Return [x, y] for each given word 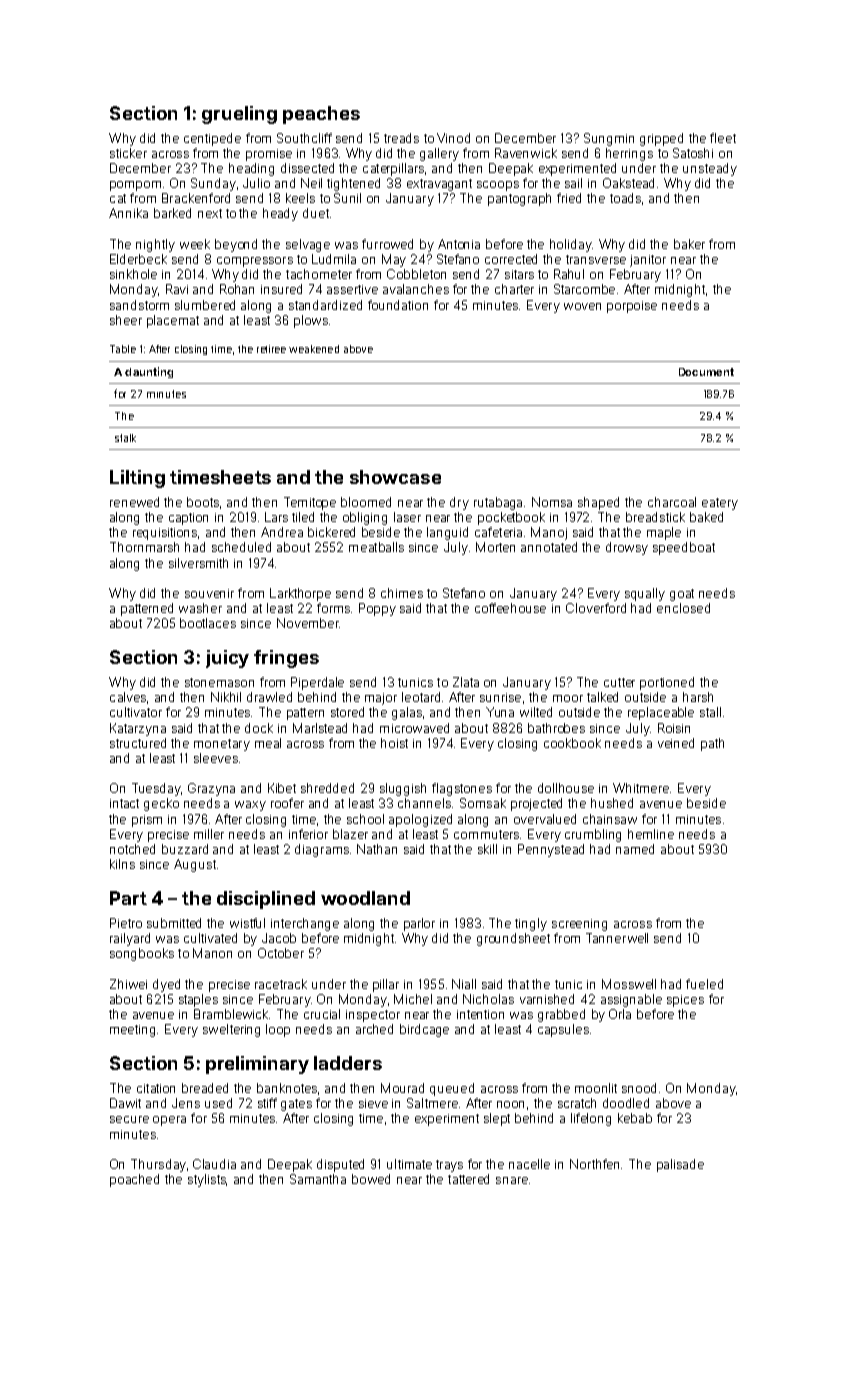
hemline [651, 834]
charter [514, 289]
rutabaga [498, 503]
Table [123, 349]
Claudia [214, 1164]
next [210, 213]
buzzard [185, 849]
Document [706, 372]
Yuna [500, 712]
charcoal [672, 502]
